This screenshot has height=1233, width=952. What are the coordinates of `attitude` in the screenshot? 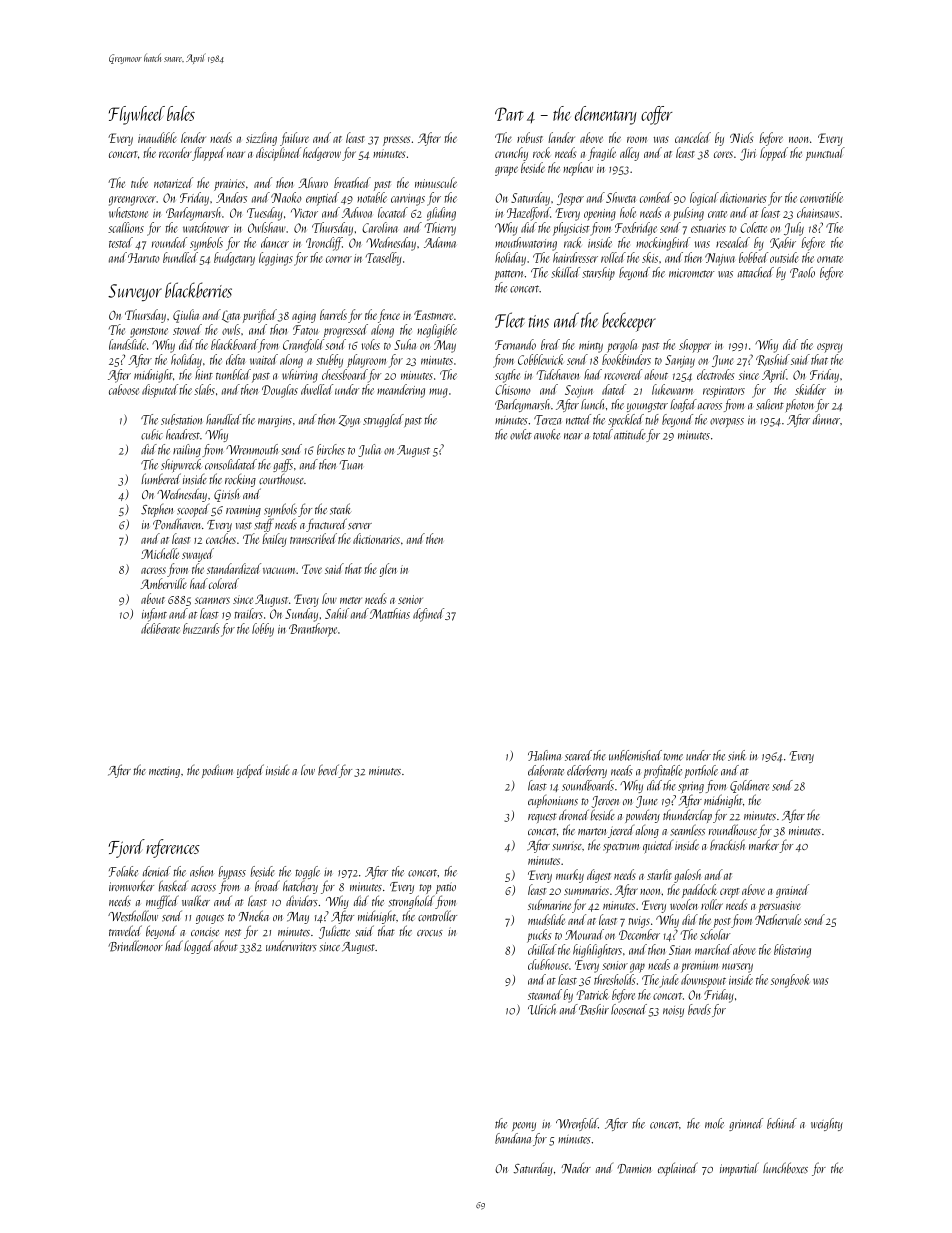 It's located at (630, 434).
